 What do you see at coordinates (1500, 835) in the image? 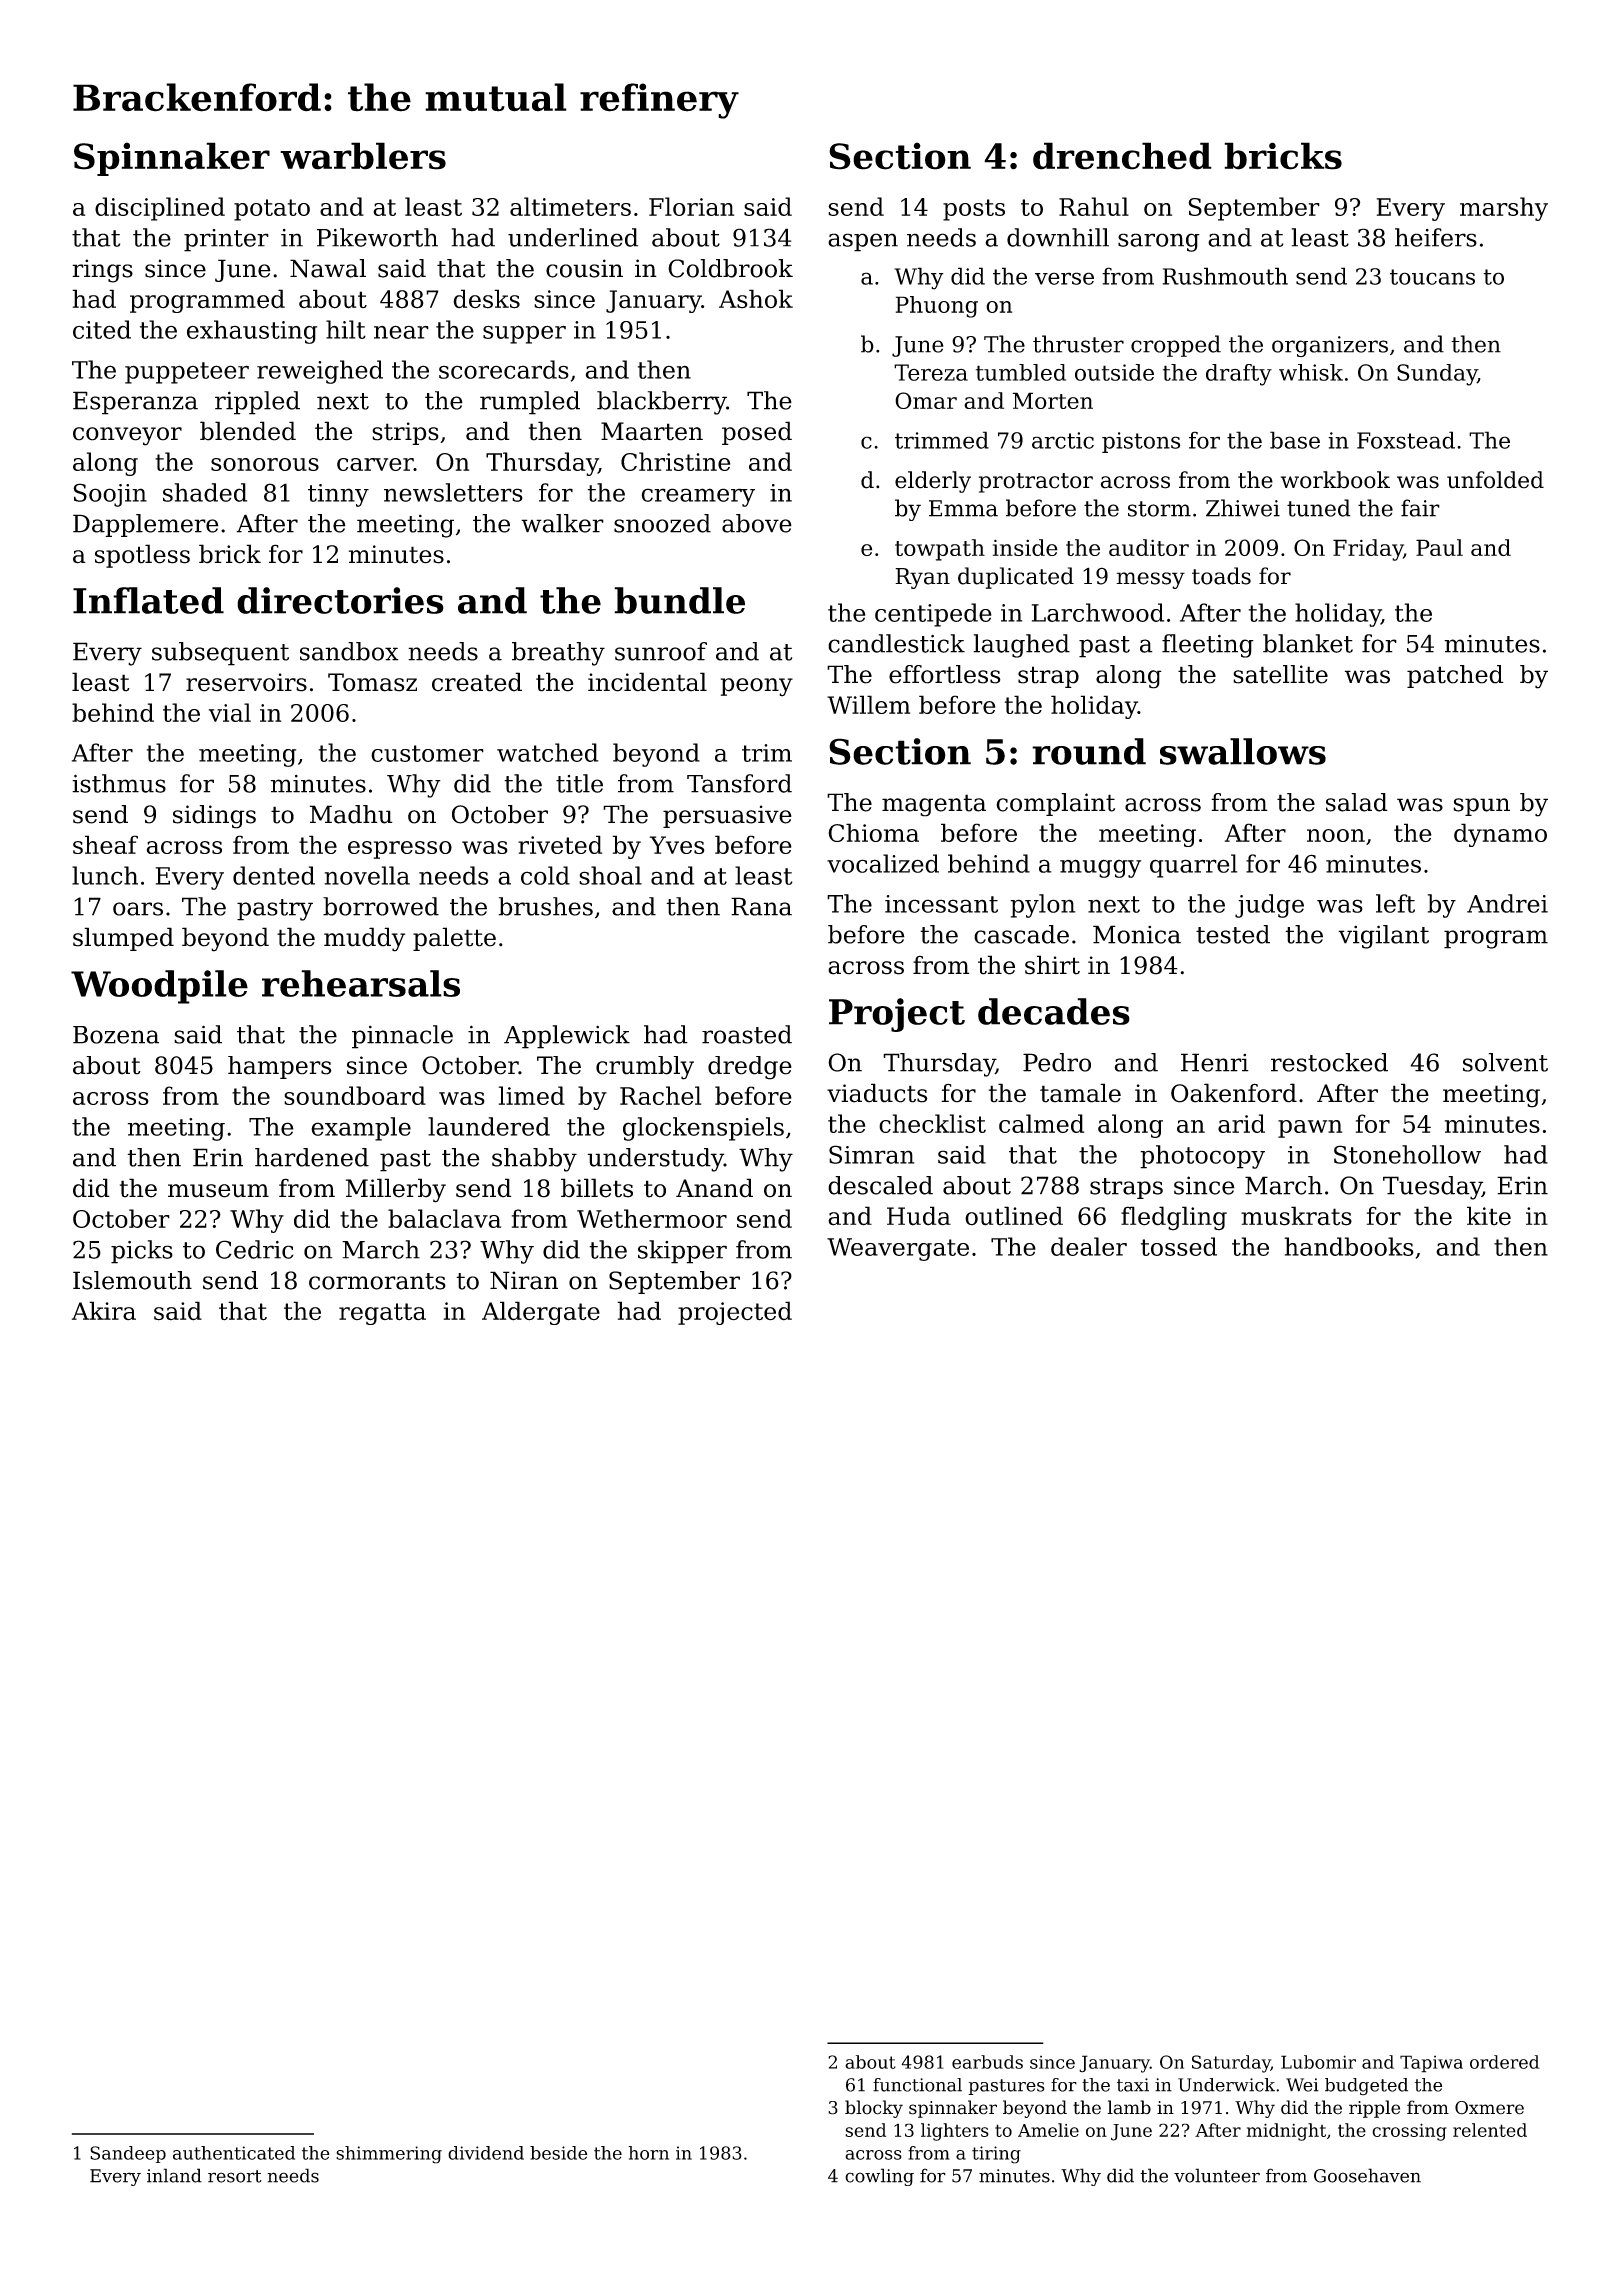
I see `dynamo` at bounding box center [1500, 835].
